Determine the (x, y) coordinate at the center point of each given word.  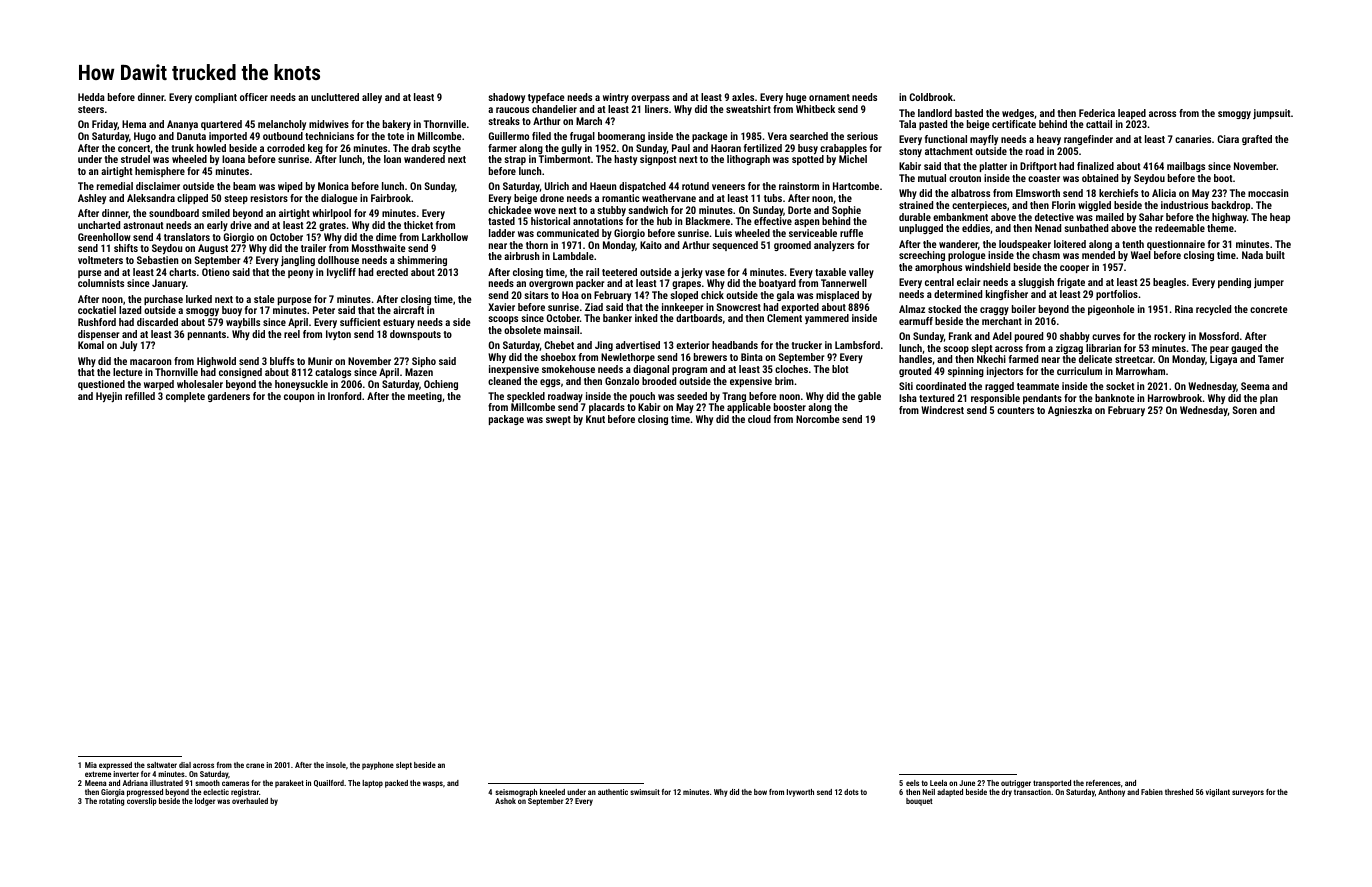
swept (558, 420)
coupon (299, 398)
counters (1015, 410)
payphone (378, 766)
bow (760, 792)
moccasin (1268, 193)
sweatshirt (748, 109)
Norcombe (818, 419)
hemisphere (160, 172)
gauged (1246, 349)
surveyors (1248, 793)
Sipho (424, 362)
